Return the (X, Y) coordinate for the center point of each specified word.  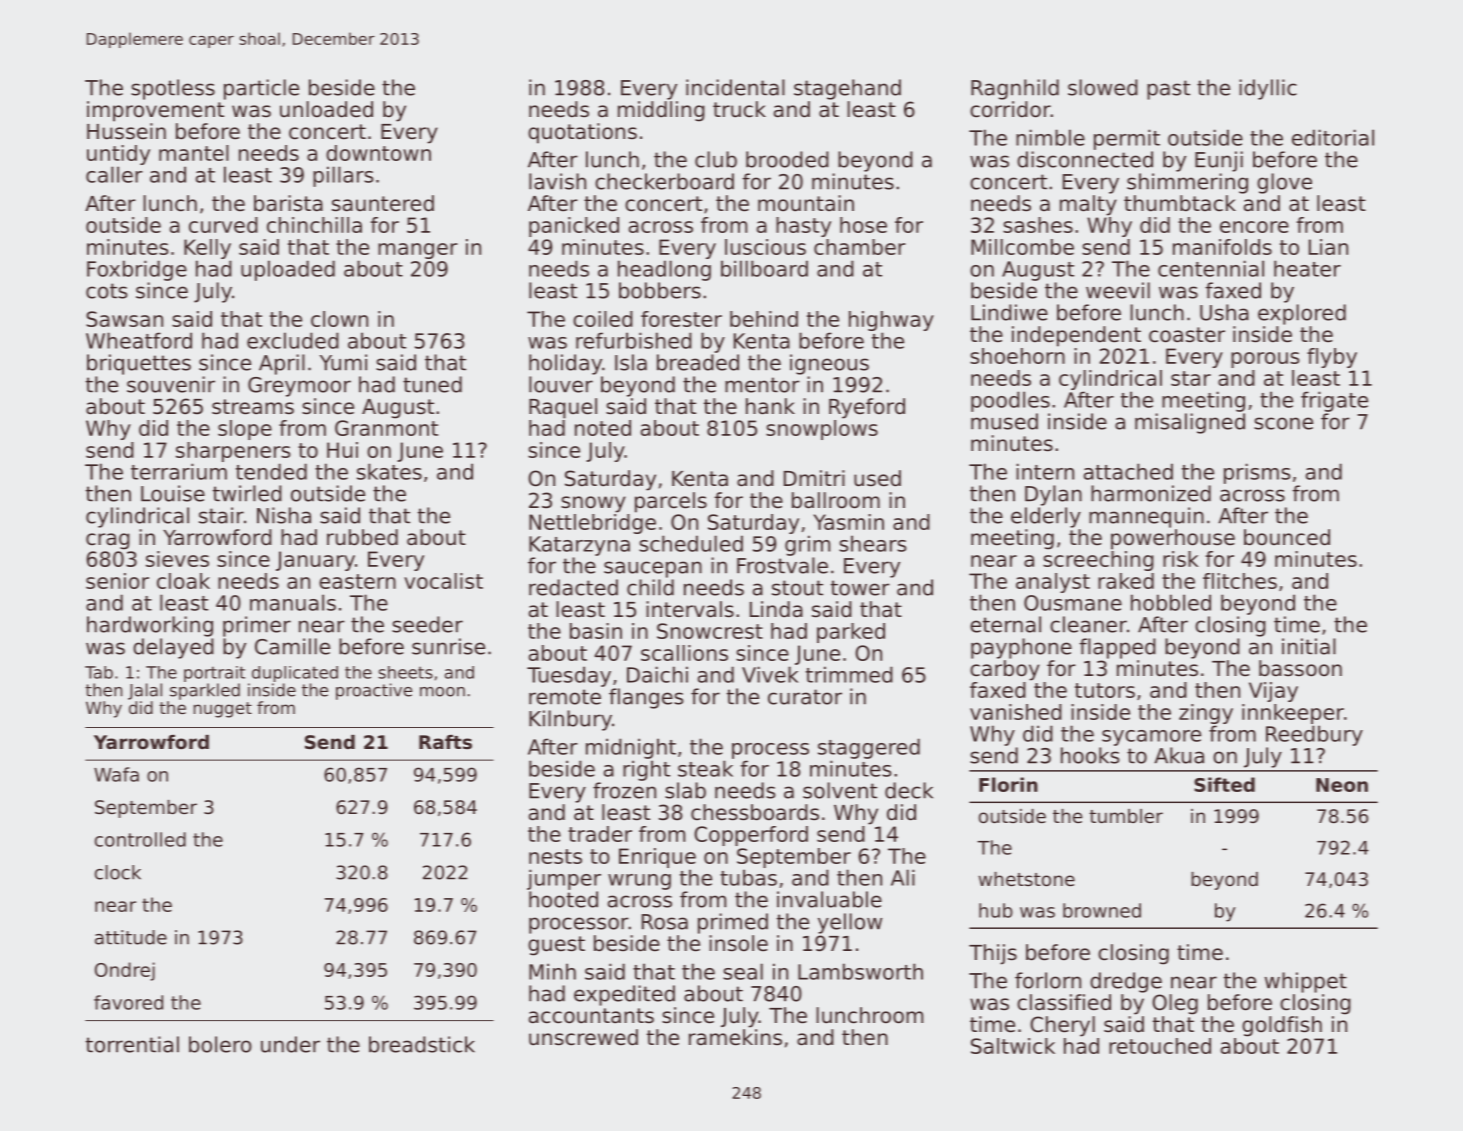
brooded (787, 159)
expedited (624, 995)
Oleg (1175, 1004)
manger (418, 251)
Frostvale (782, 565)
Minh (552, 971)
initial (1309, 646)
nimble (1050, 137)
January (315, 561)
